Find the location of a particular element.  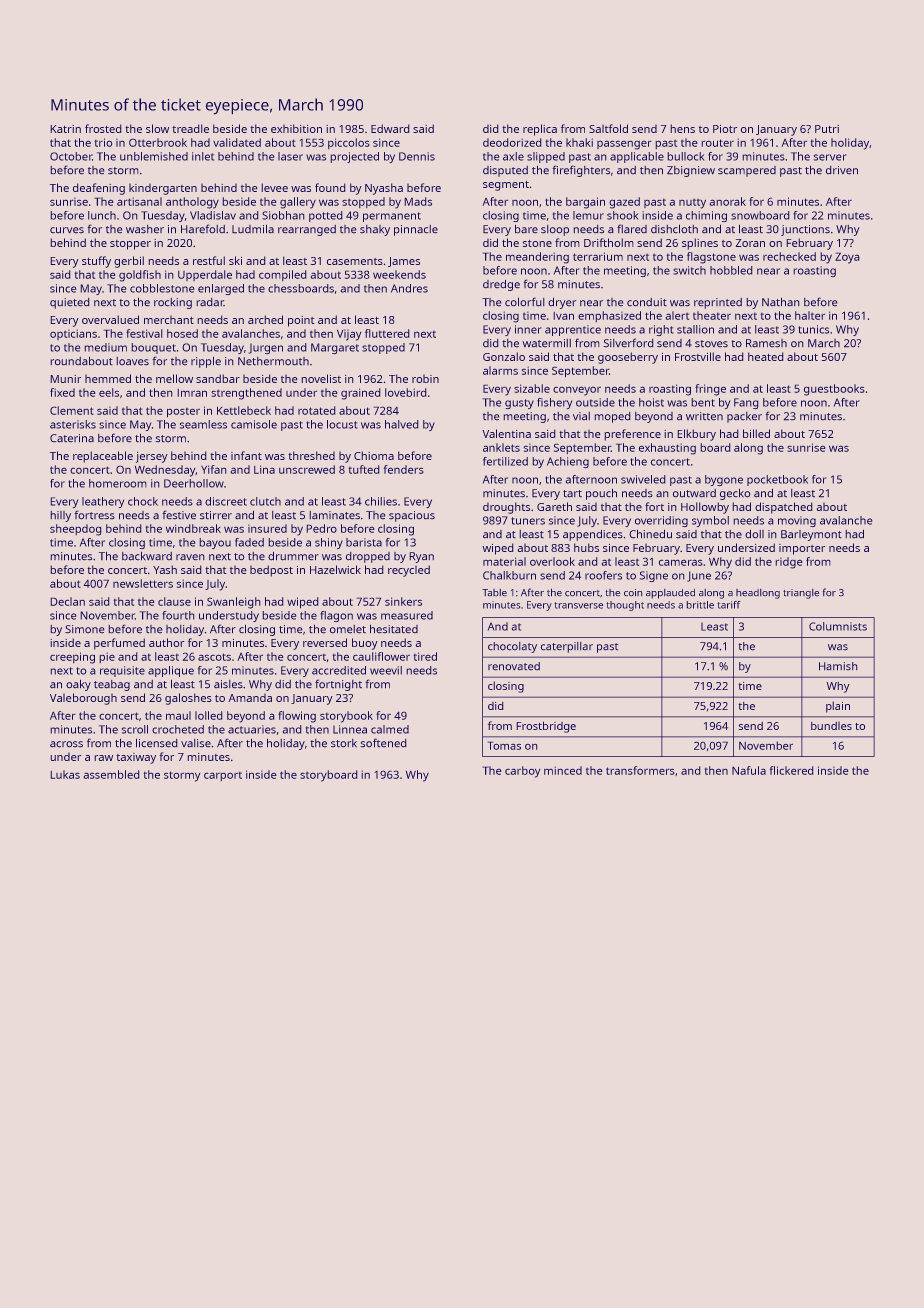

found is located at coordinates (330, 187).
